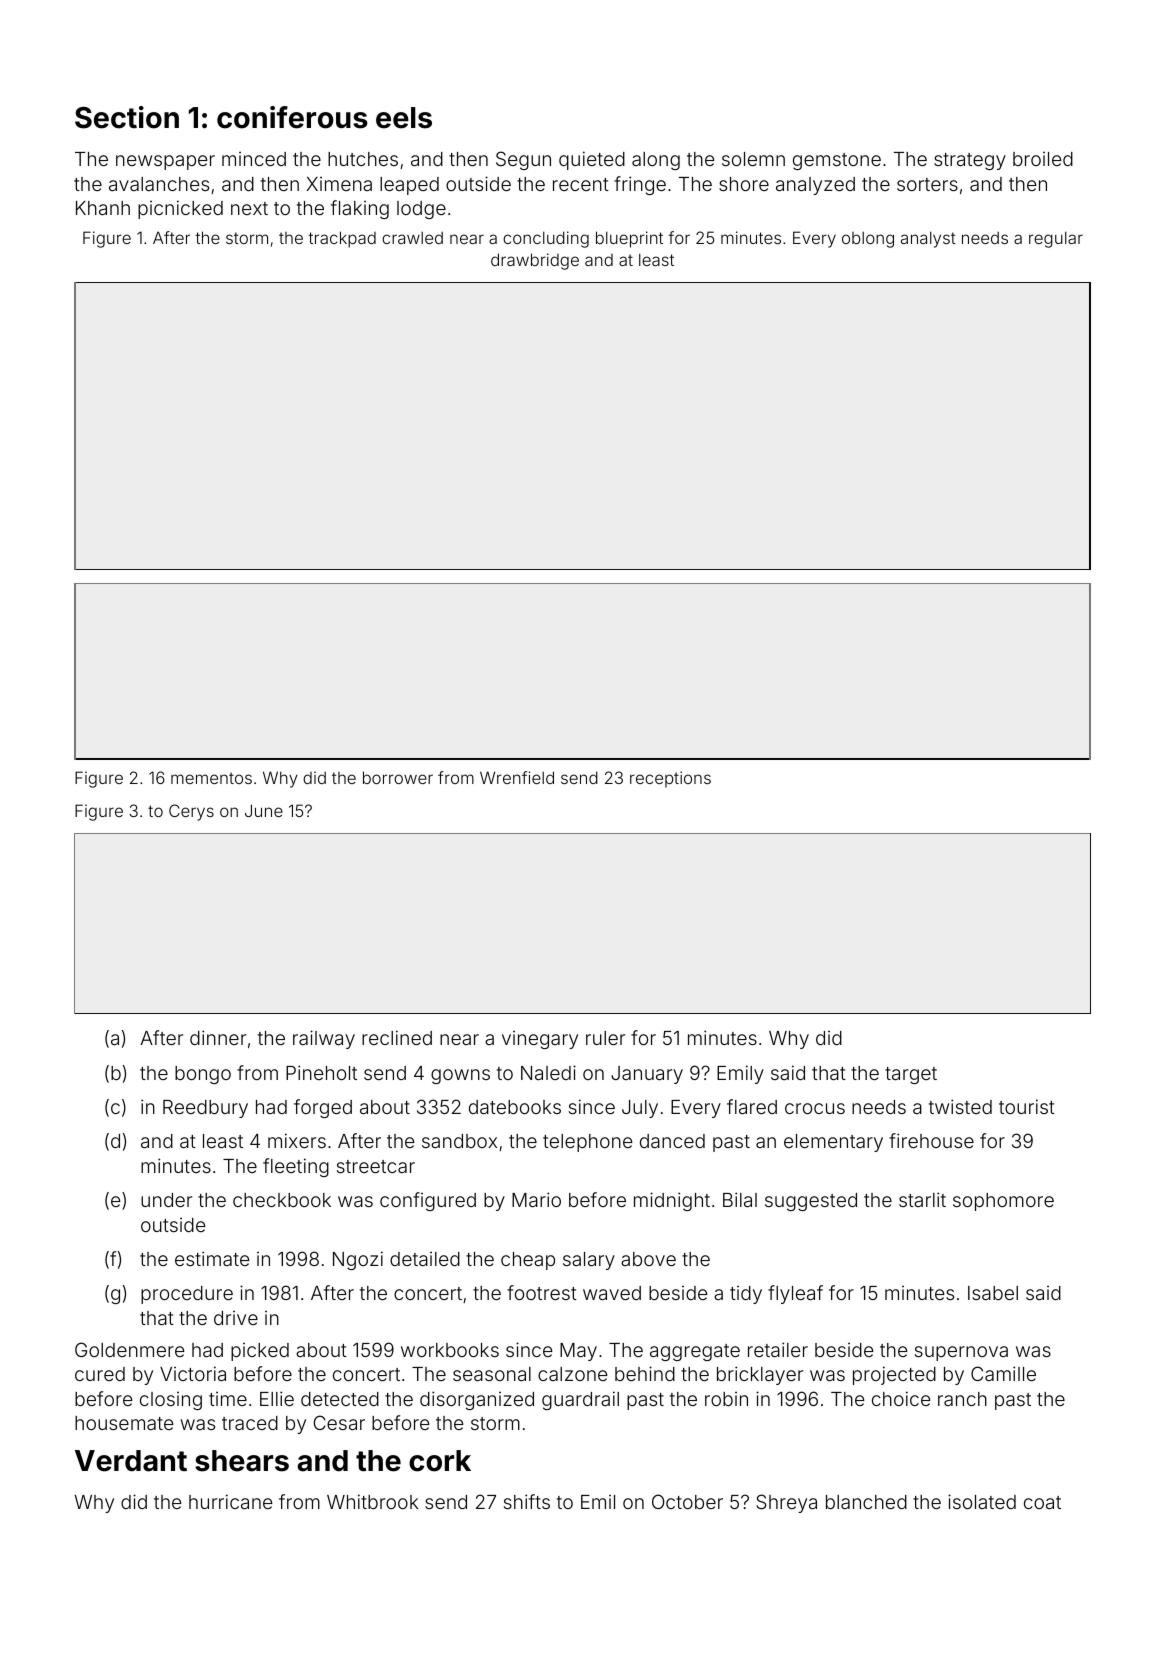 The height and width of the screenshot is (1654, 1165). Describe the element at coordinates (587, 1143) in the screenshot. I see `telephone` at that location.
